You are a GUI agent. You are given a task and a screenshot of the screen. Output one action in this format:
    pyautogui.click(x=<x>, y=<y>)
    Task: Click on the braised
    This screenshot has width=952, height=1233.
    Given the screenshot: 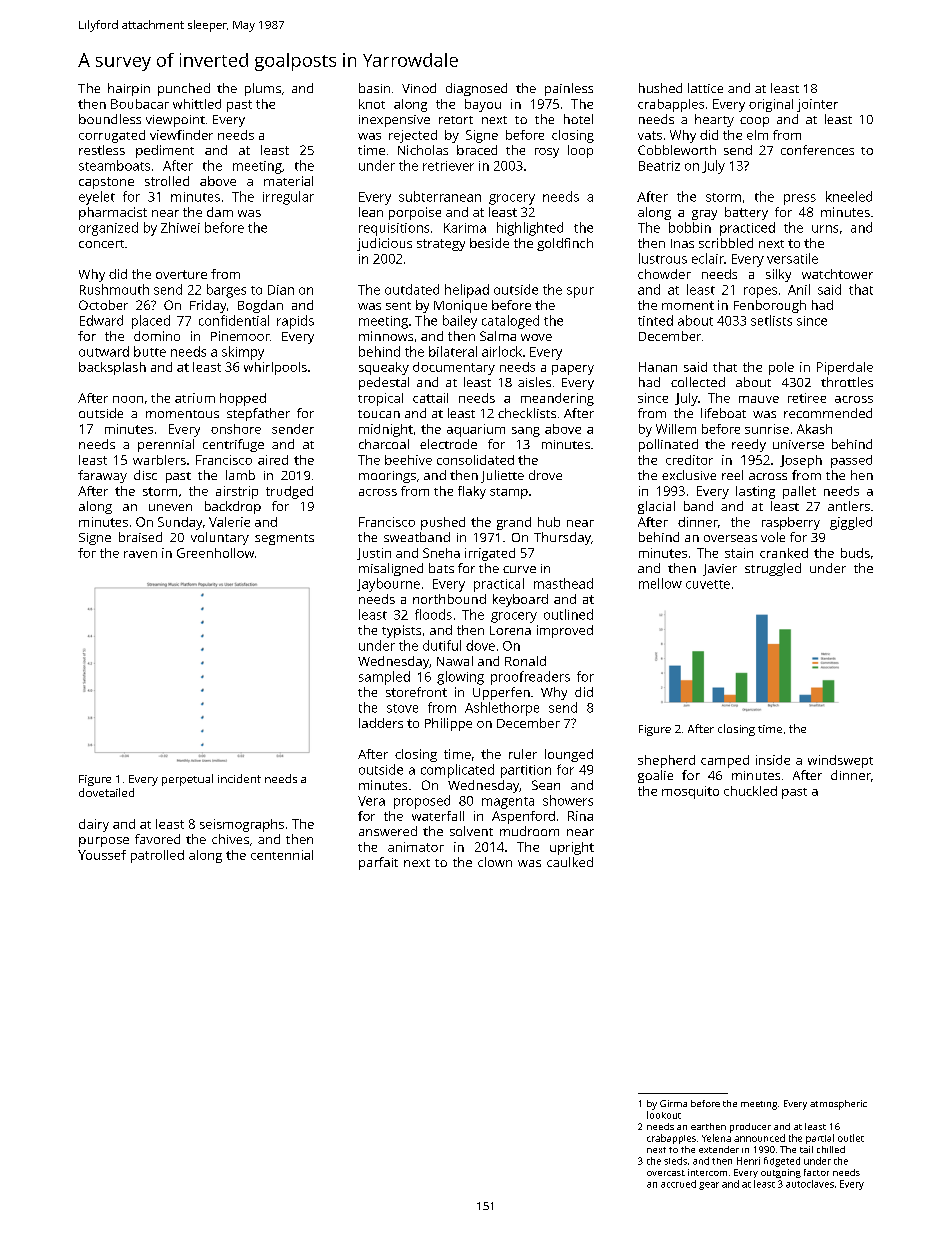 What is the action you would take?
    pyautogui.click(x=140, y=537)
